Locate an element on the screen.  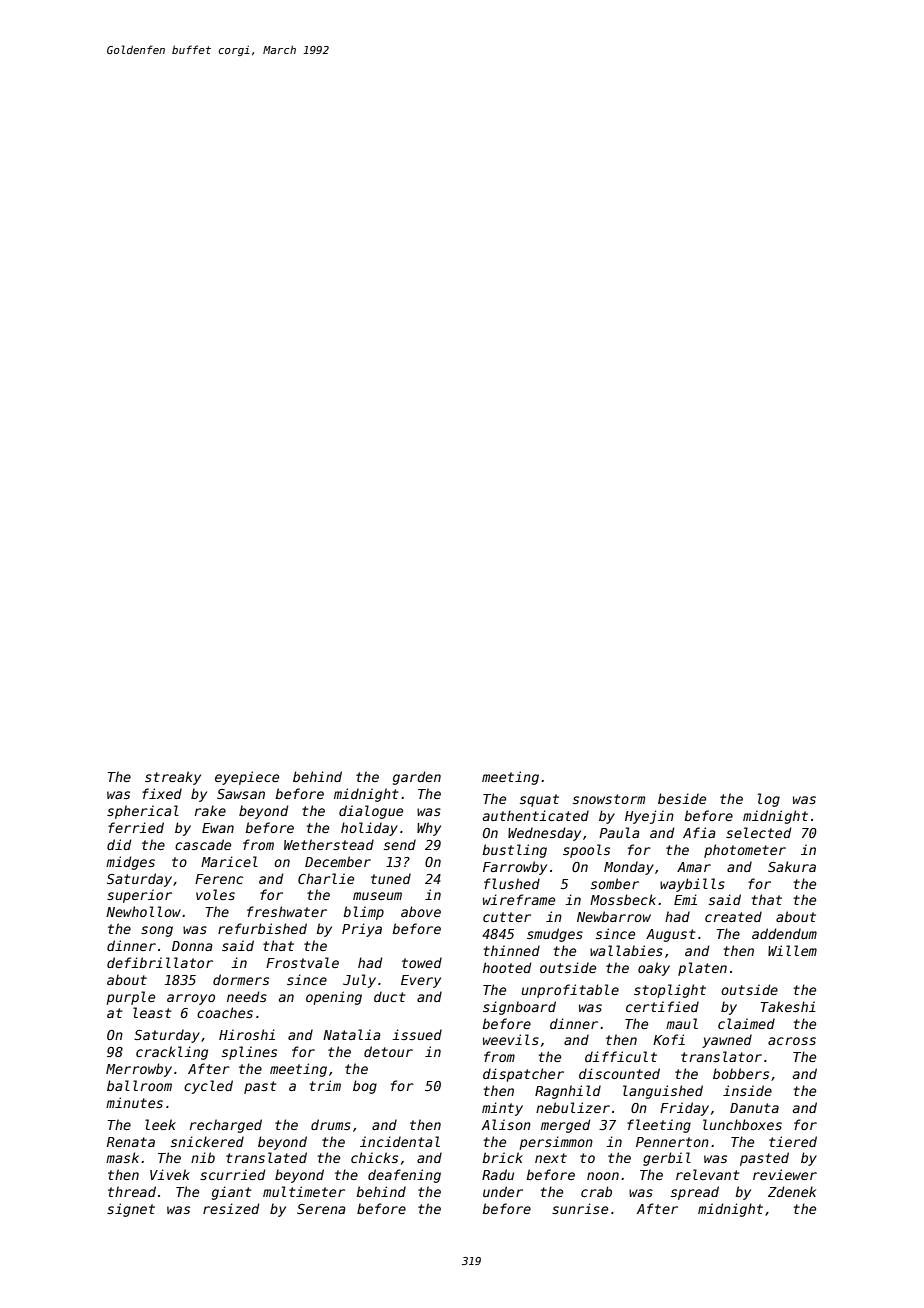
Afia is located at coordinates (699, 832).
